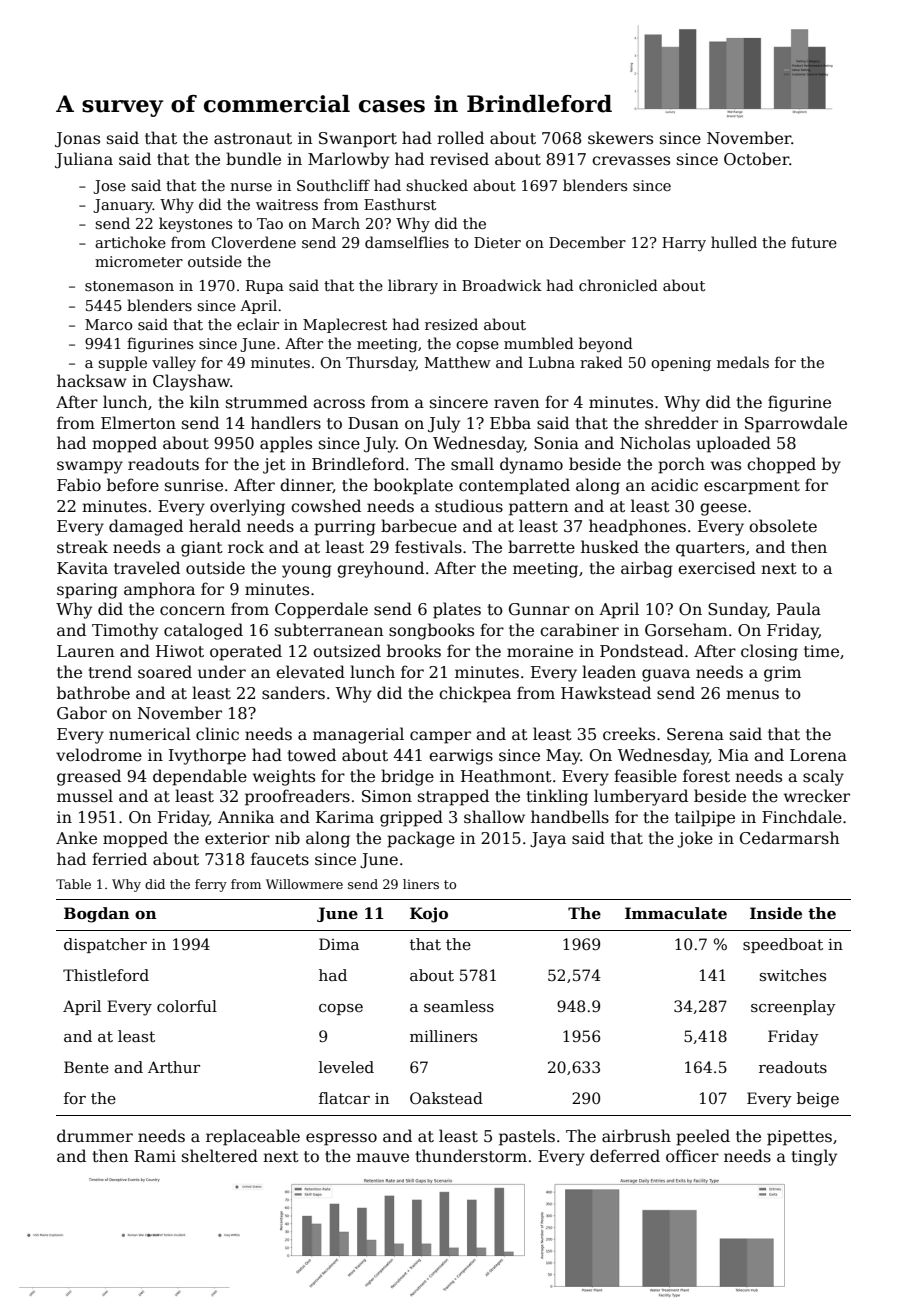 This screenshot has height=1316, width=908. Describe the element at coordinates (293, 693) in the screenshot. I see `sanders` at that location.
